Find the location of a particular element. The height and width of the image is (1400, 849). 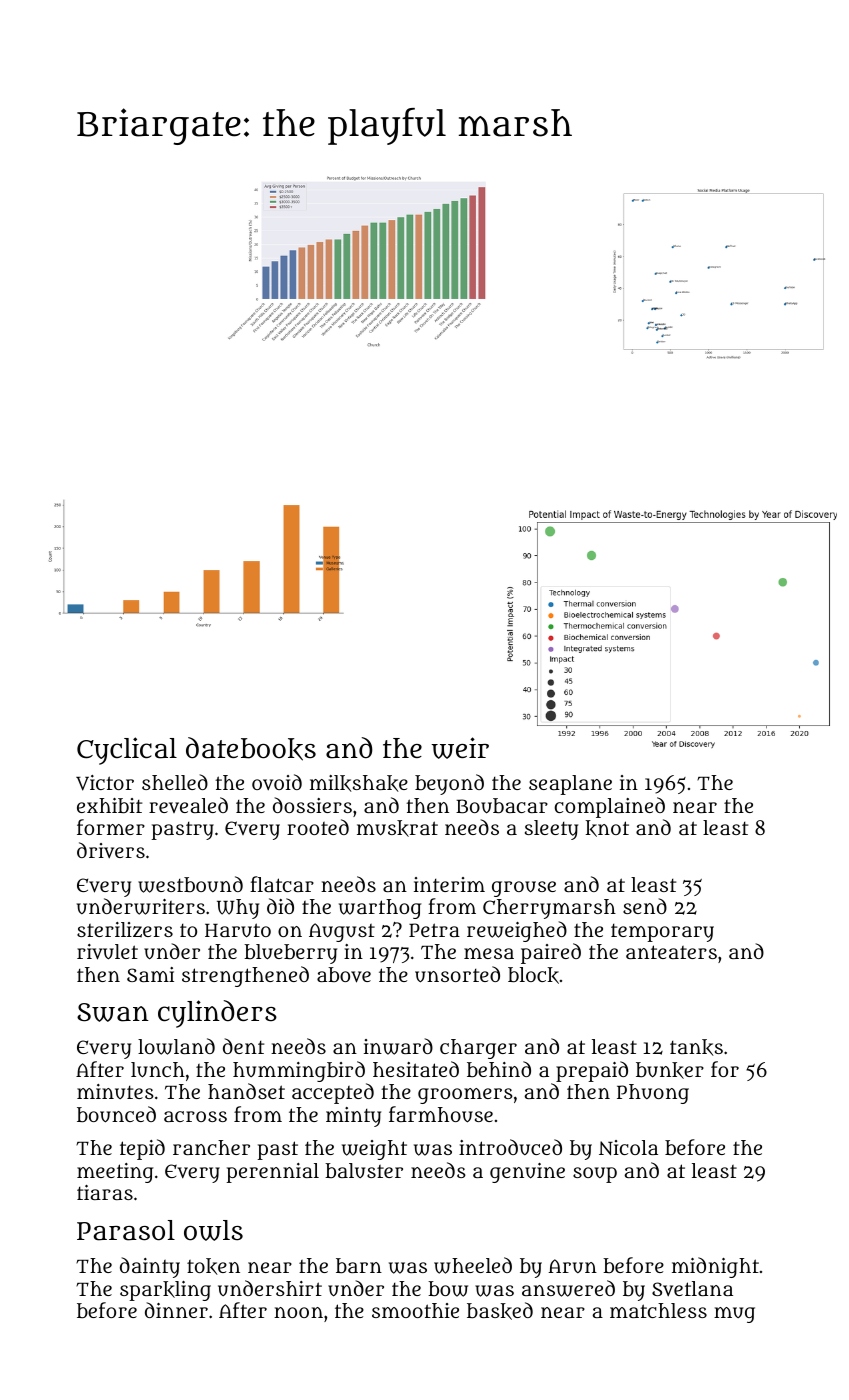

bunker is located at coordinates (670, 1070).
